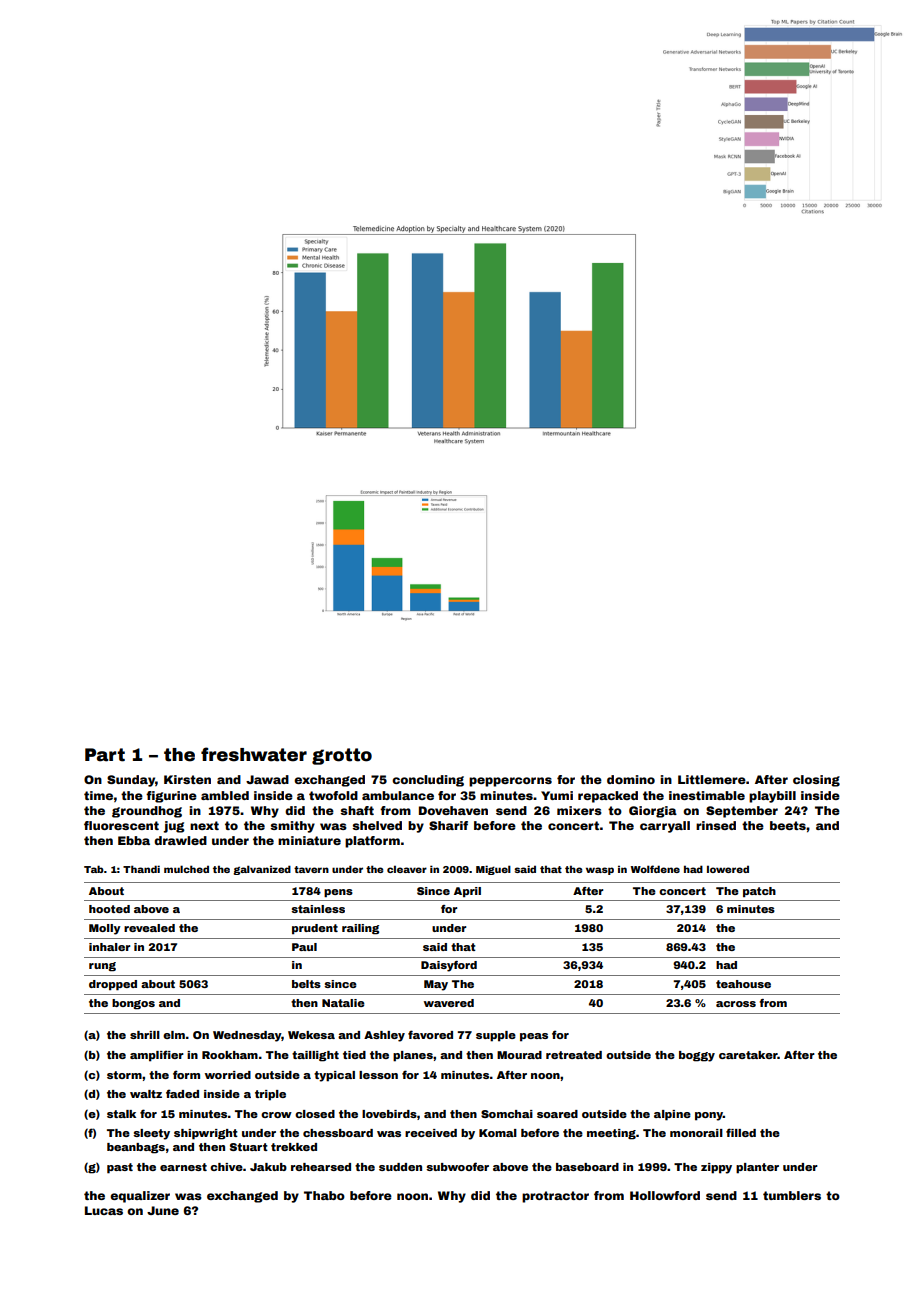 This screenshot has width=924, height=1308. I want to click on pens, so click(338, 893).
